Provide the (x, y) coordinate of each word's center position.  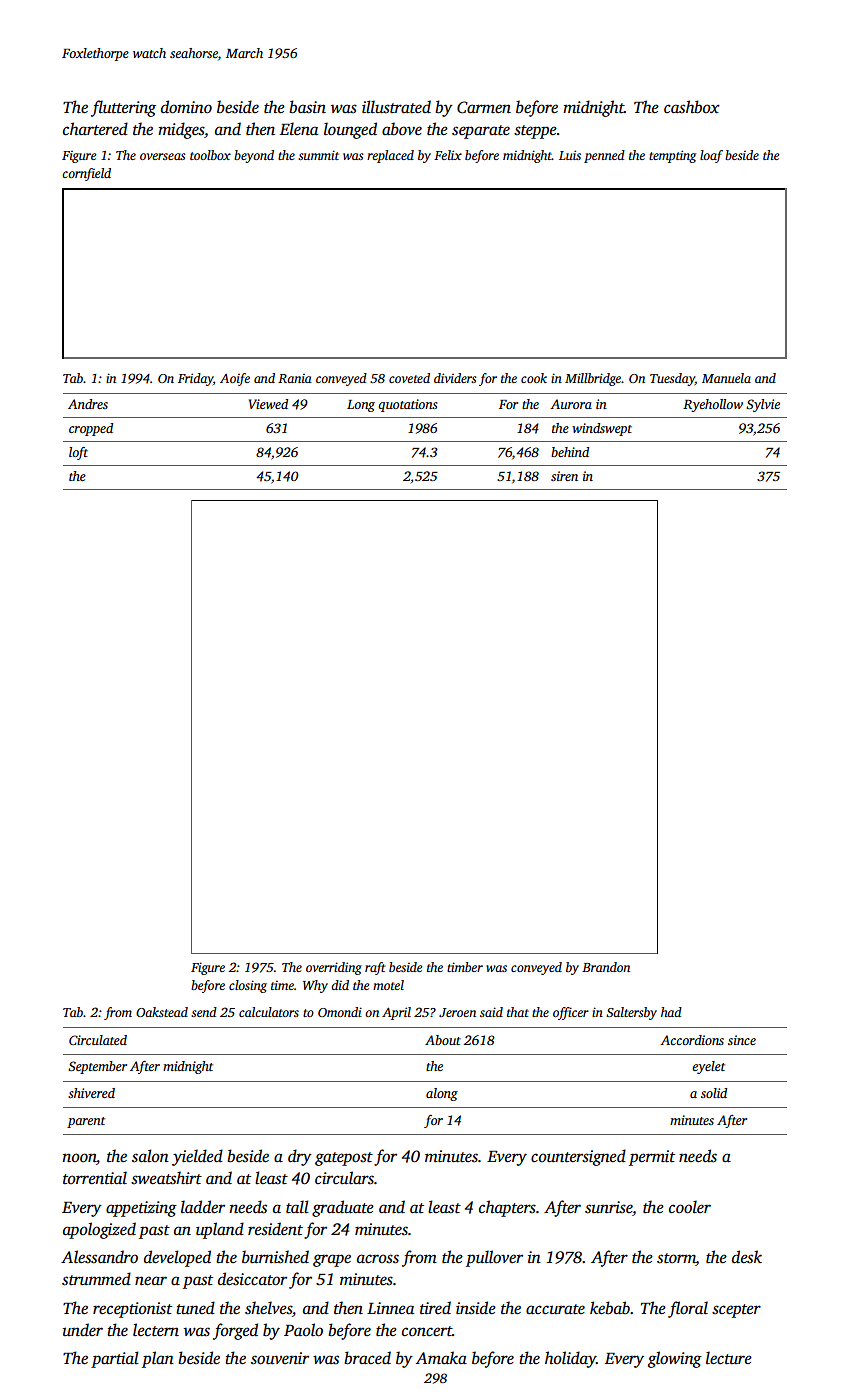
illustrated (396, 107)
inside (476, 1308)
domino (186, 107)
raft (375, 968)
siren (564, 476)
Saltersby (631, 1013)
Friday (195, 379)
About (443, 1040)
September (97, 1067)
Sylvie (763, 405)
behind (570, 452)
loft (78, 453)
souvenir (280, 1358)
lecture (729, 1358)
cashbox (692, 107)
